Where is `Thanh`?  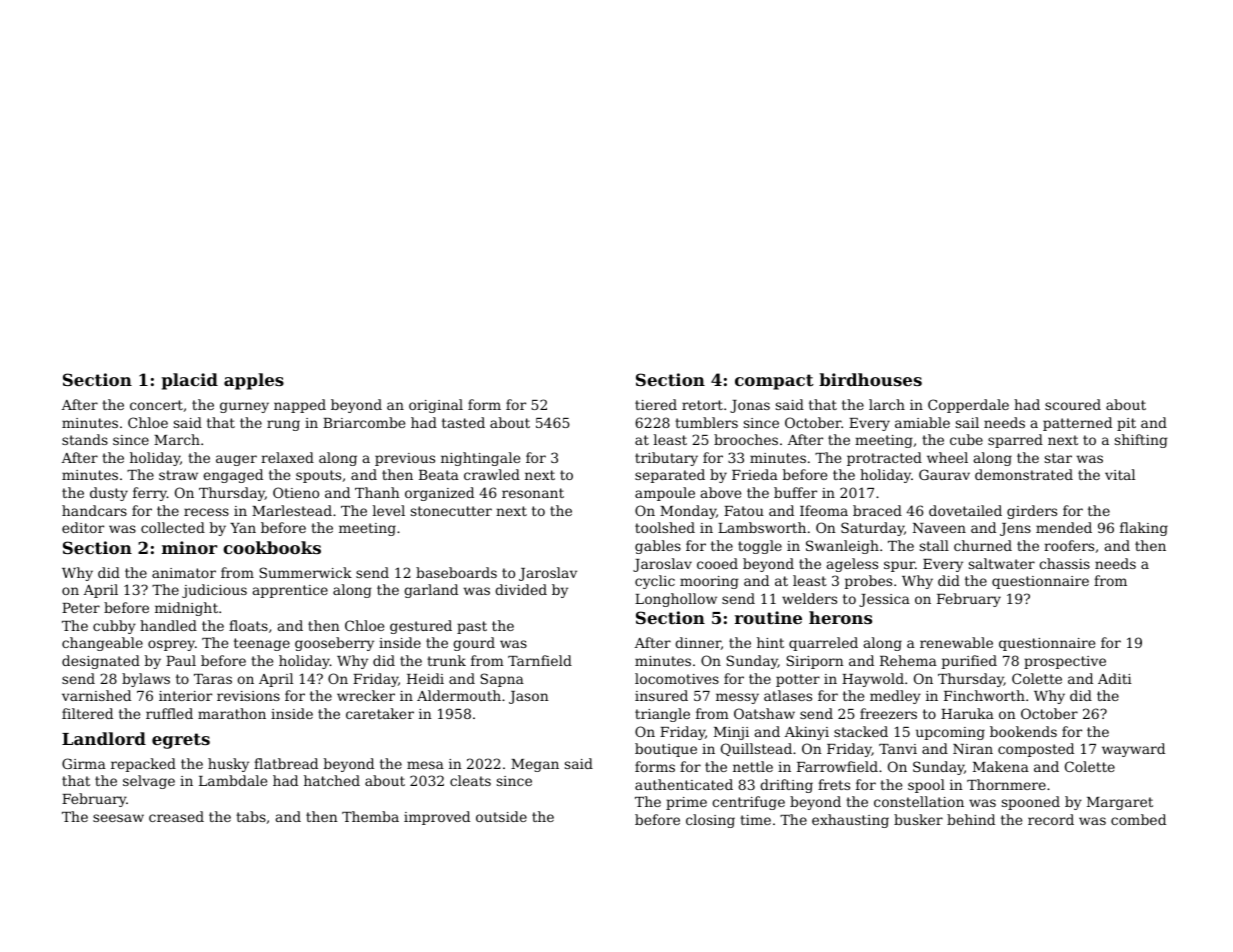
Thanh is located at coordinates (377, 492).
